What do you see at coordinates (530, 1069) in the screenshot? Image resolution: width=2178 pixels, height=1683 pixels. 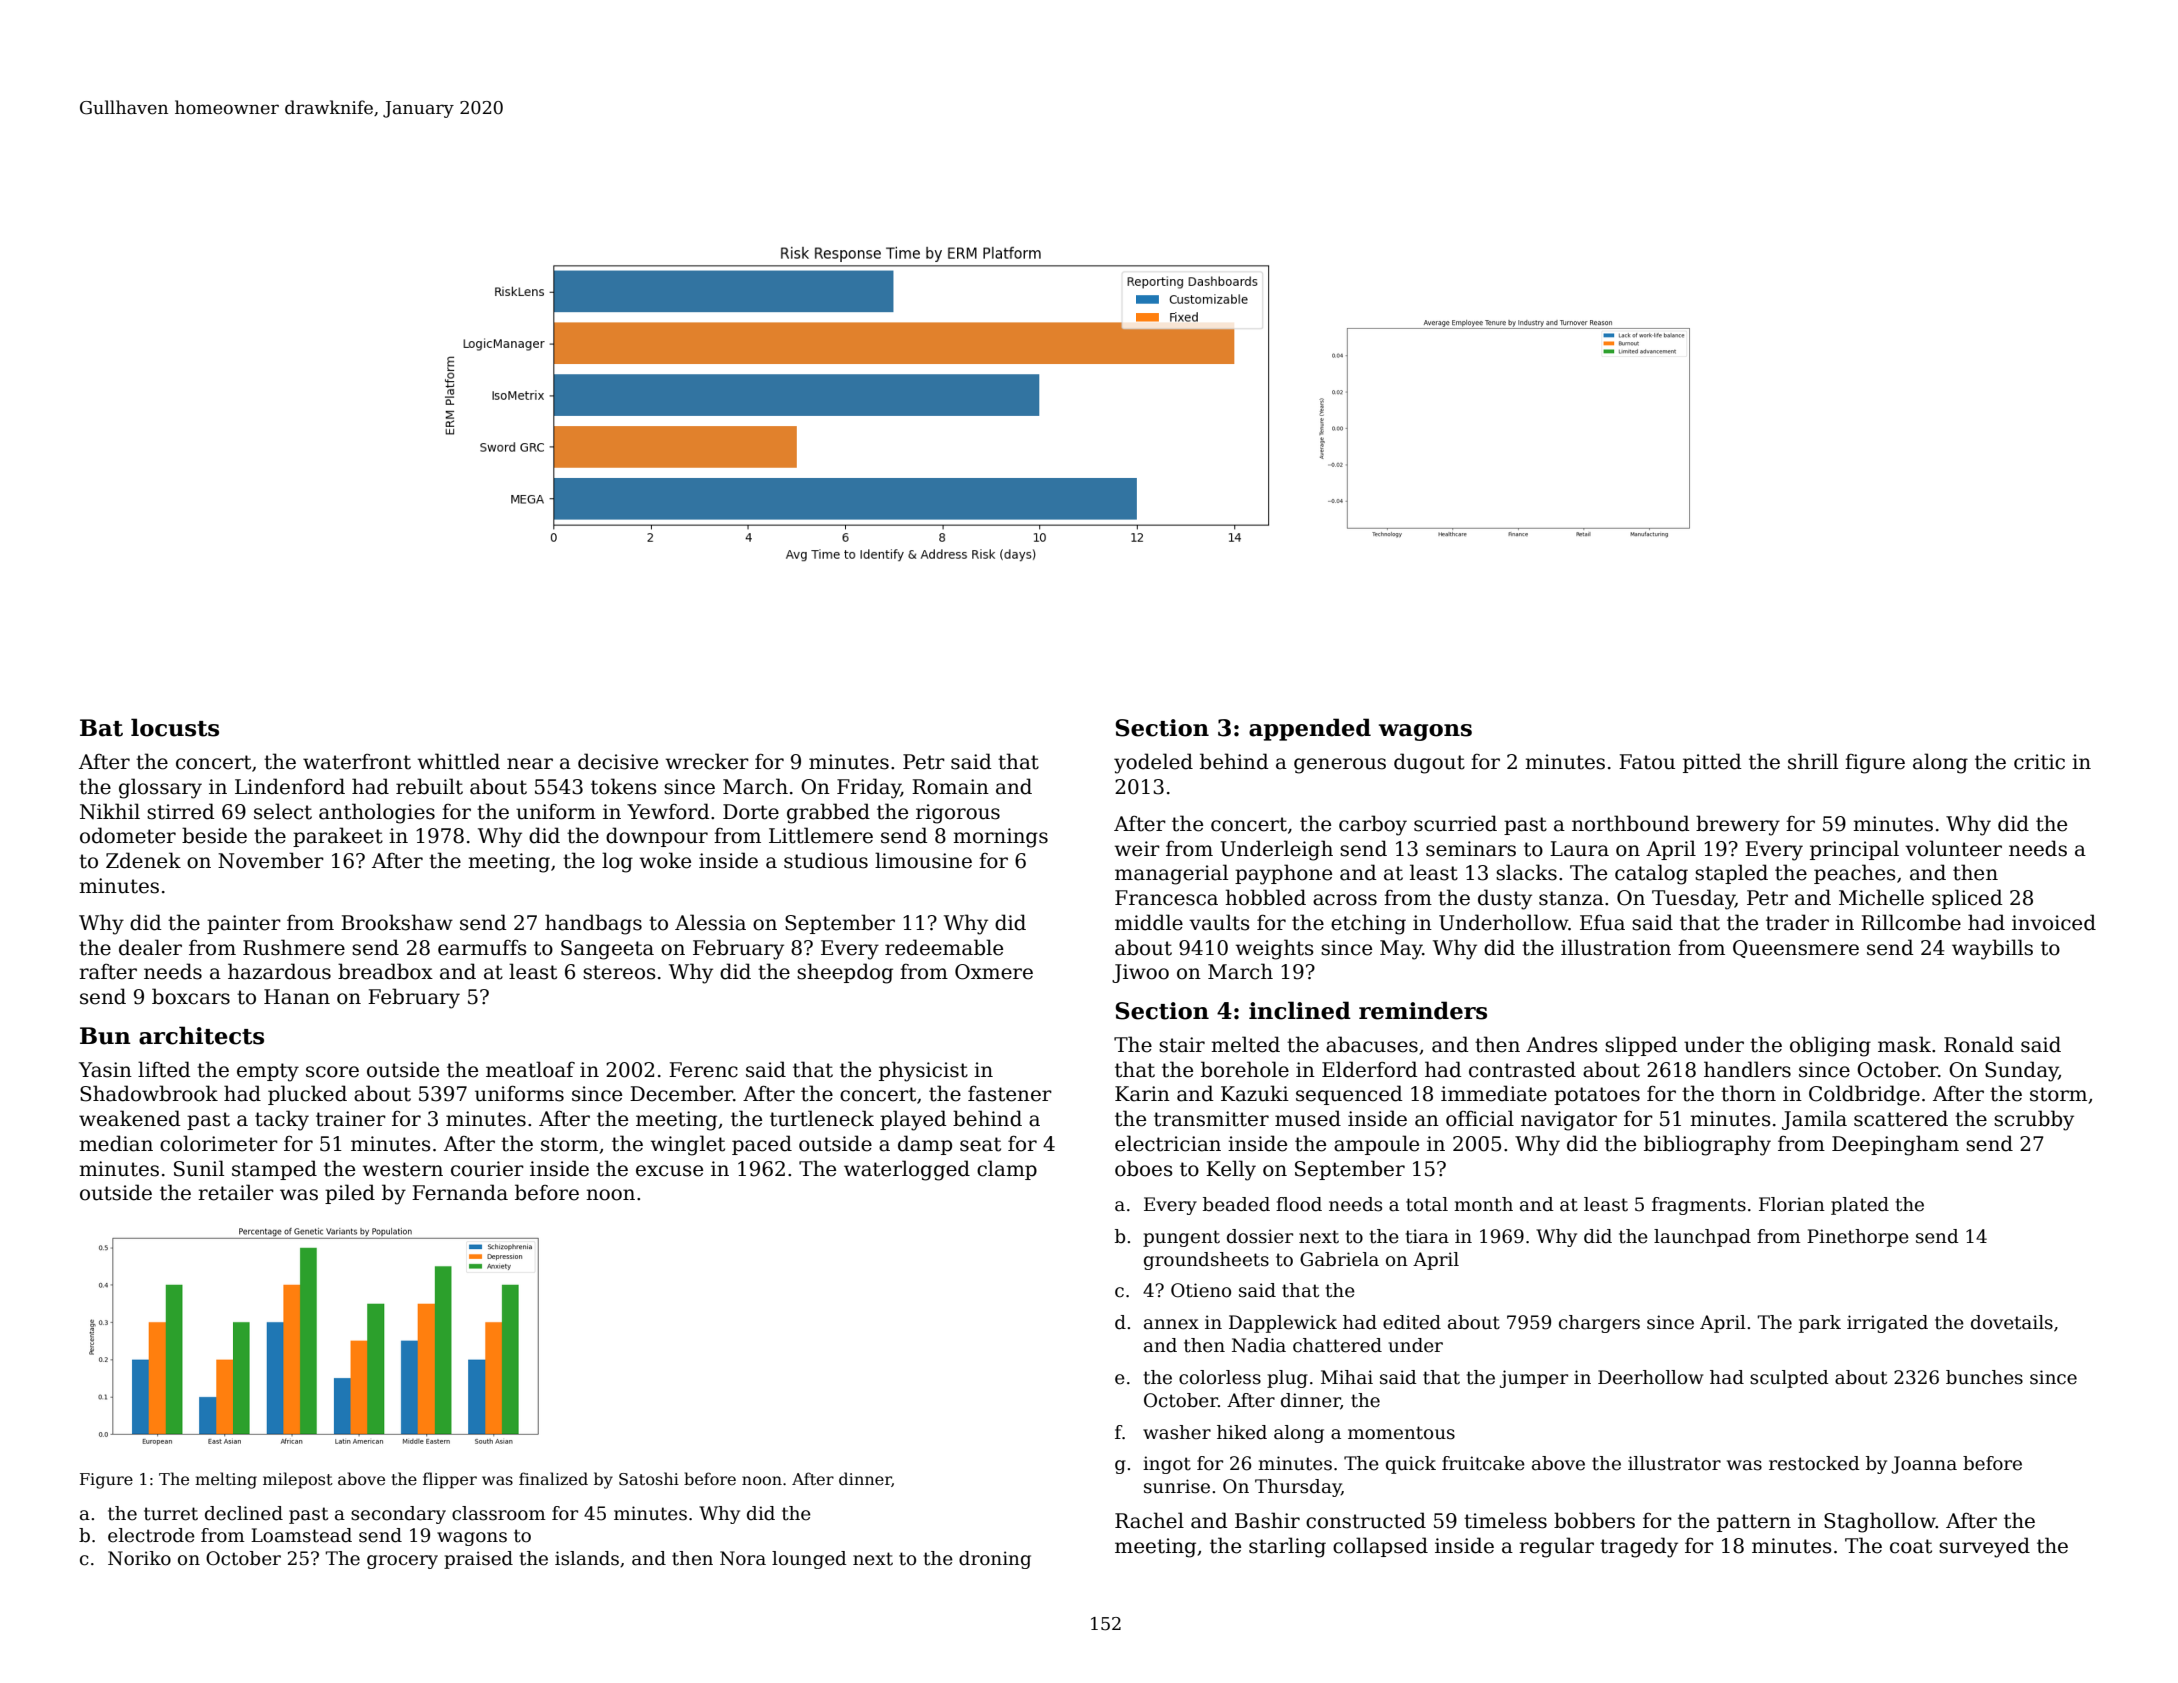 I see `meatloaf` at bounding box center [530, 1069].
